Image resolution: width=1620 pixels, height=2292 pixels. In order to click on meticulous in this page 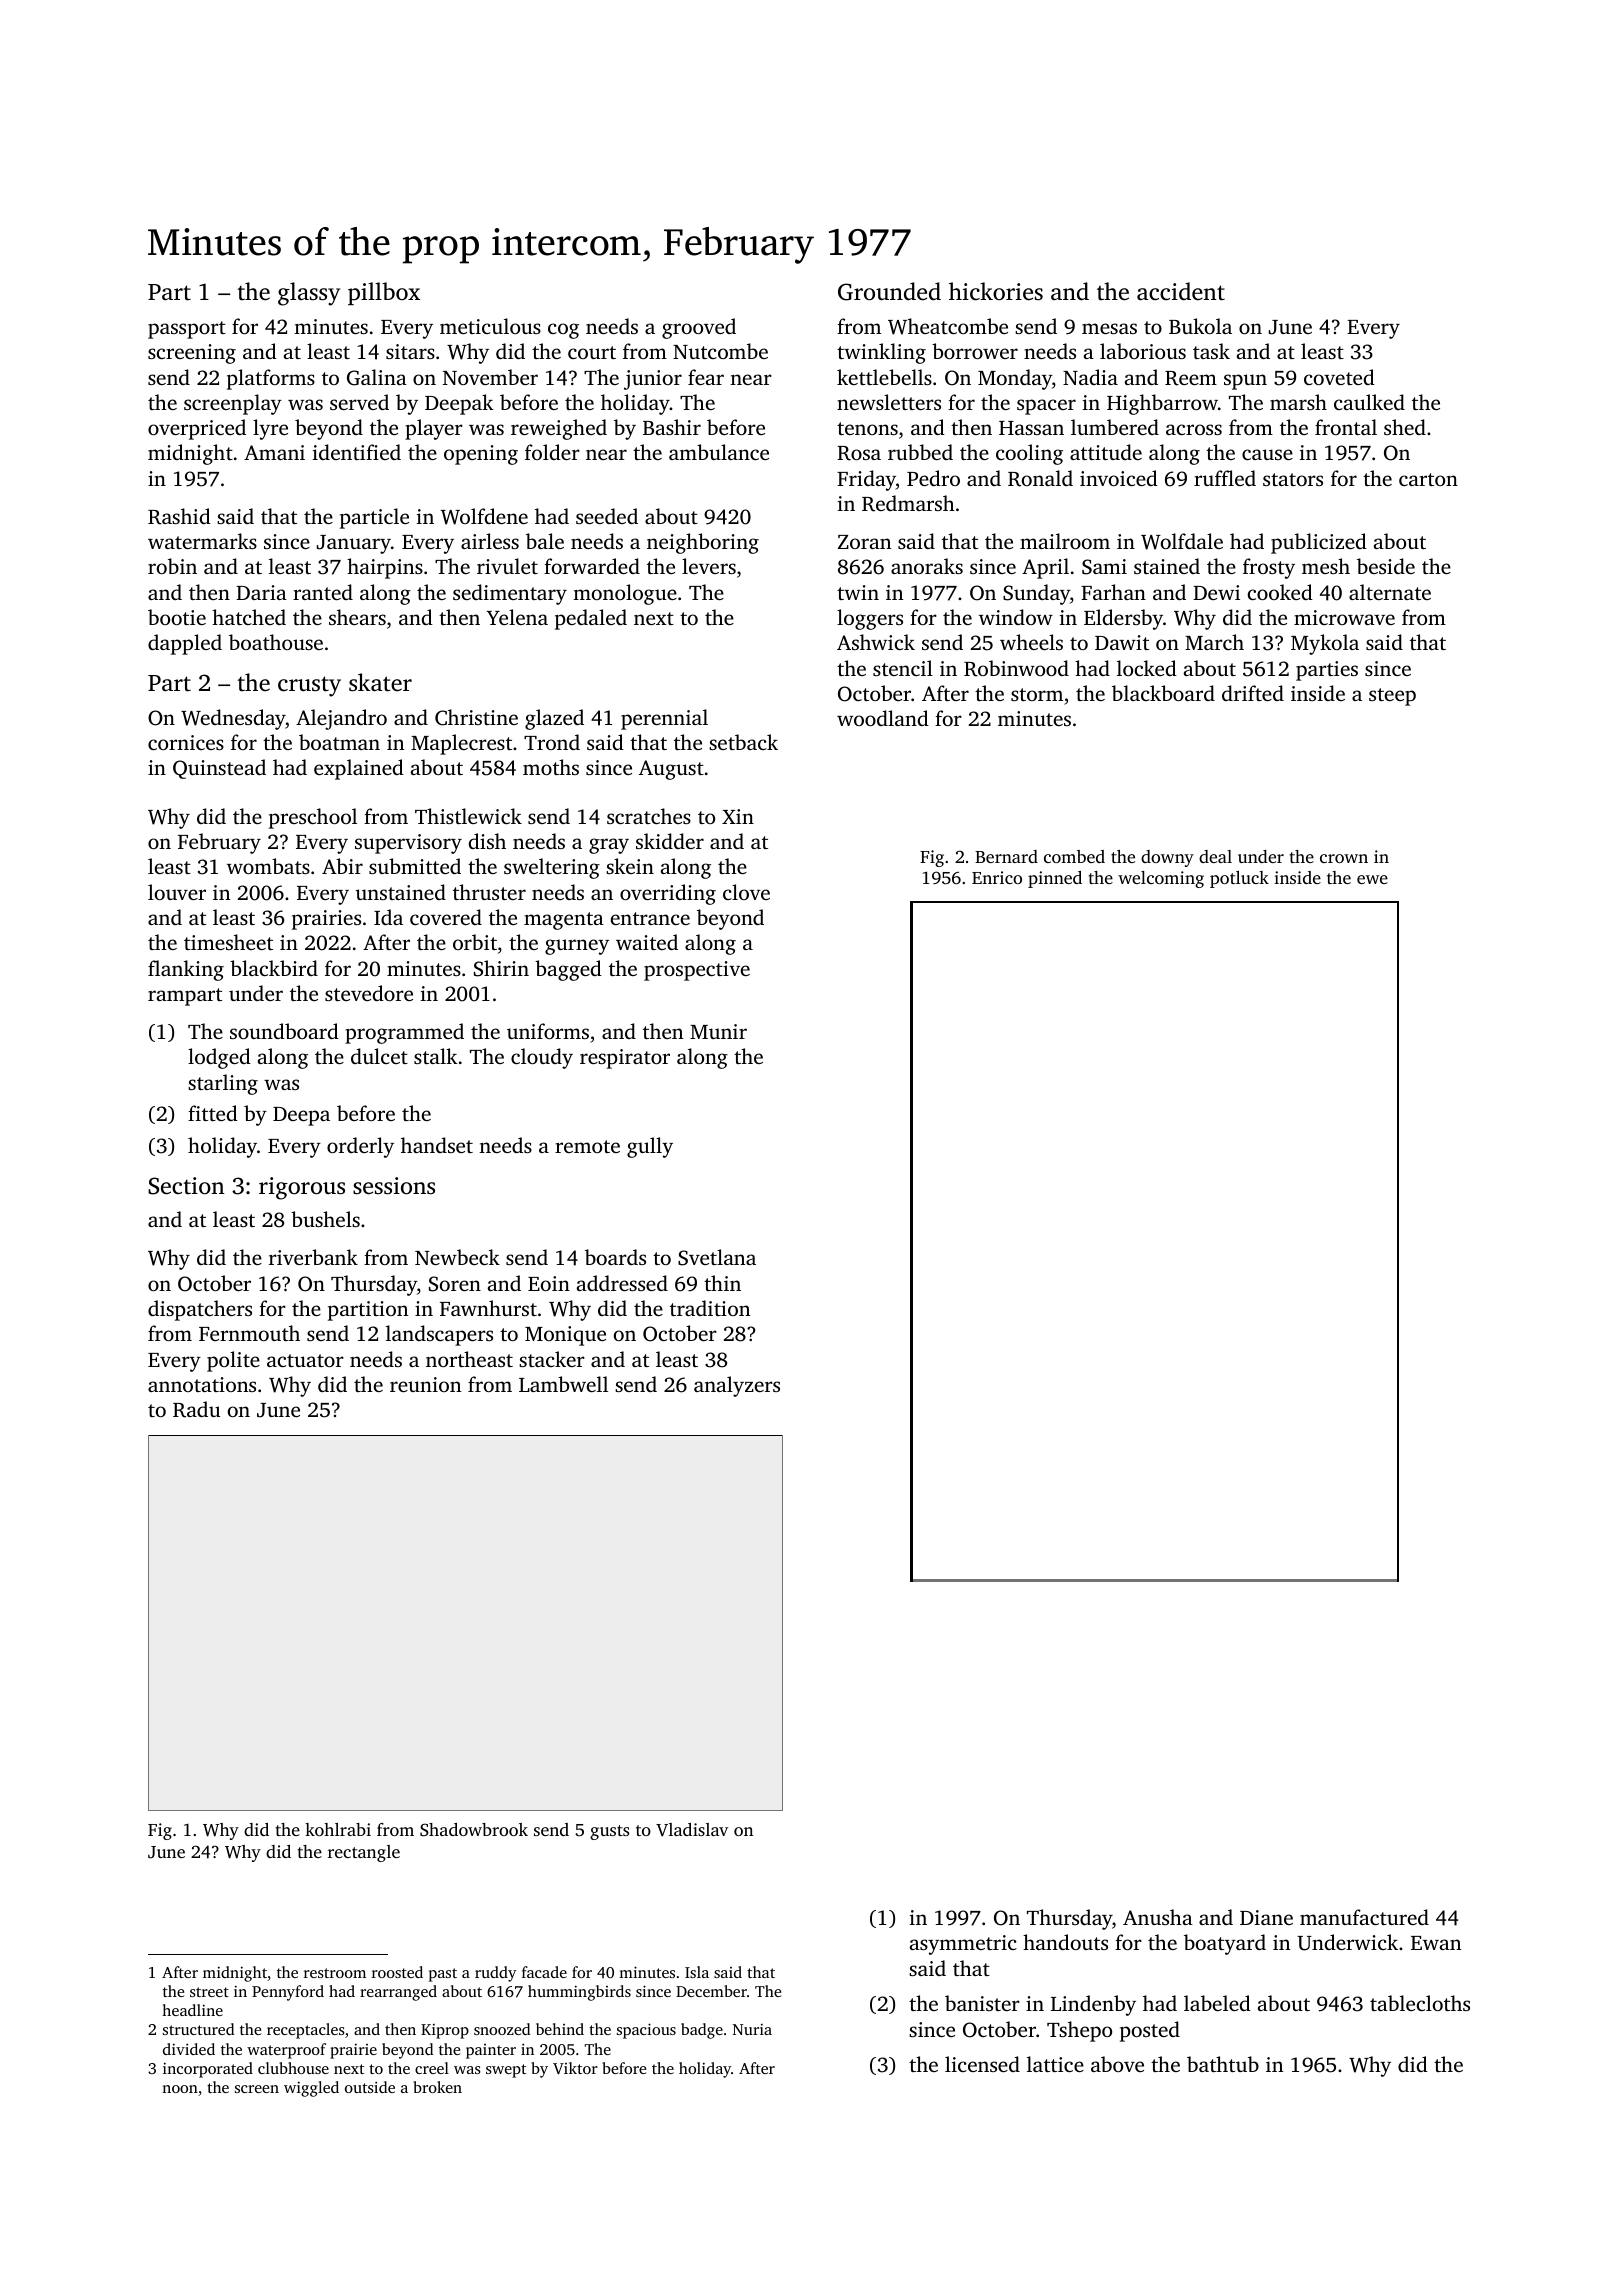, I will do `click(490, 326)`.
